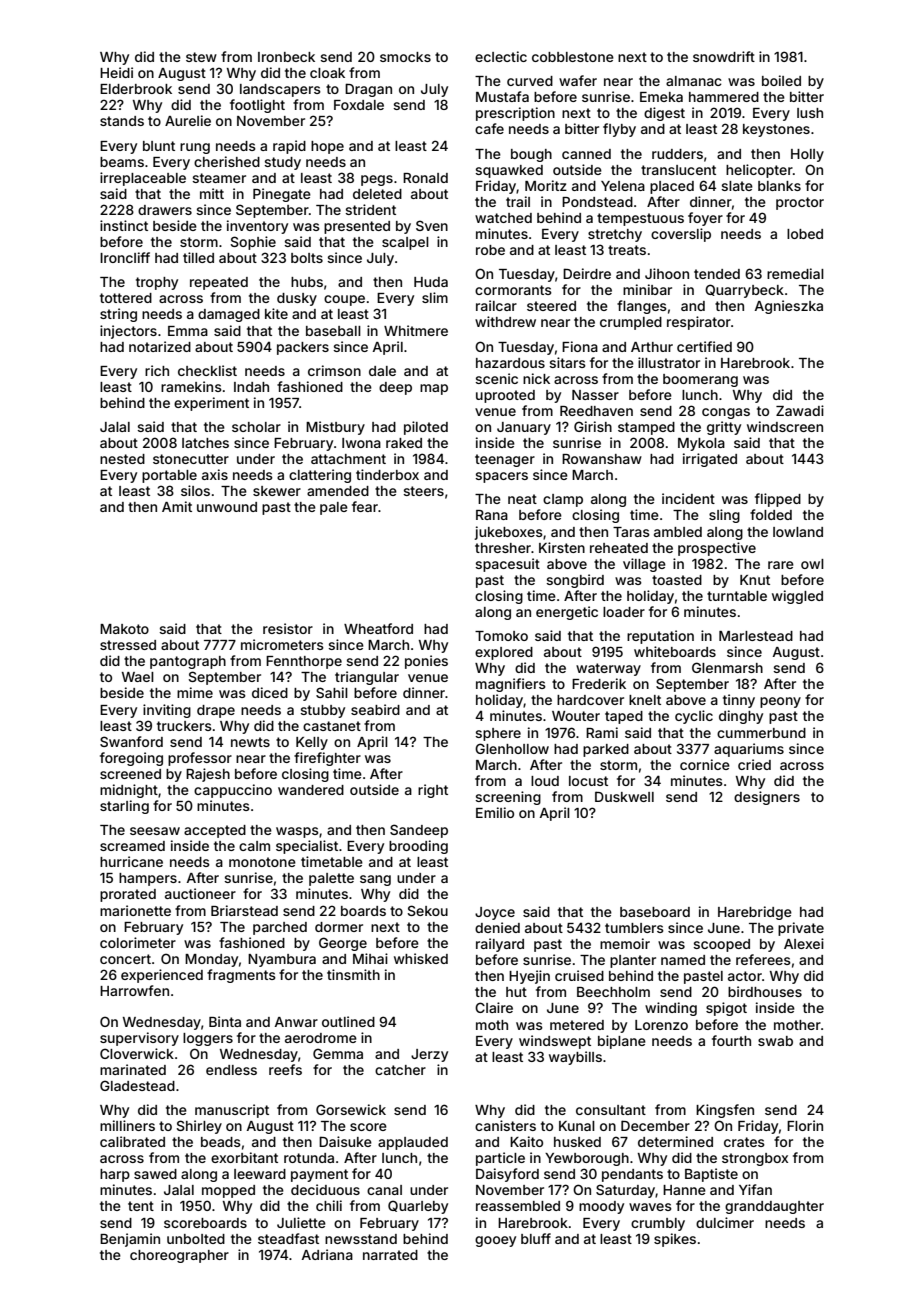 The height and width of the image is (1308, 924). I want to click on study, so click(282, 163).
